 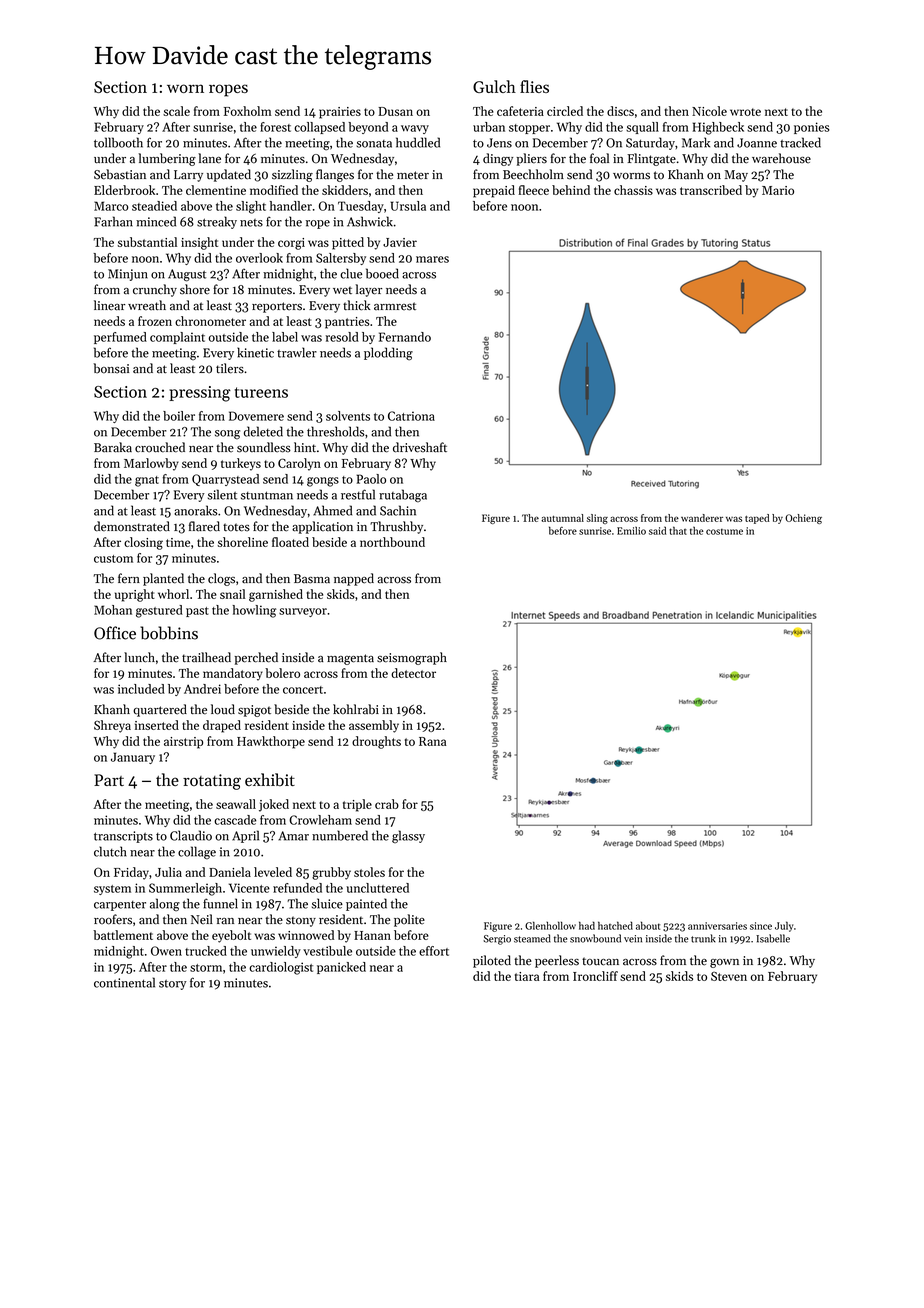 I want to click on Baraka, so click(x=113, y=447).
